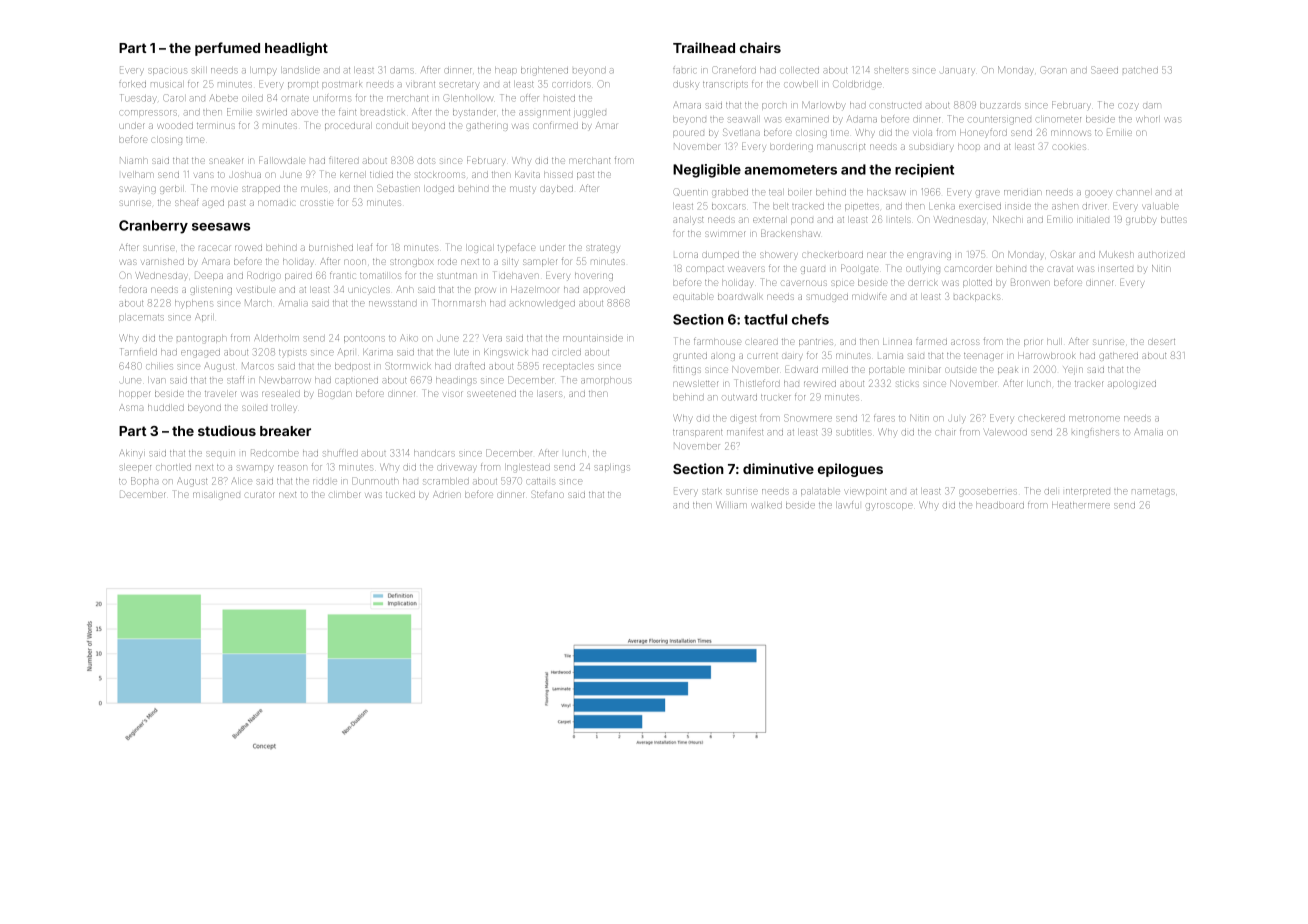 This screenshot has width=1308, height=924. Describe the element at coordinates (344, 495) in the screenshot. I see `climber` at that location.
